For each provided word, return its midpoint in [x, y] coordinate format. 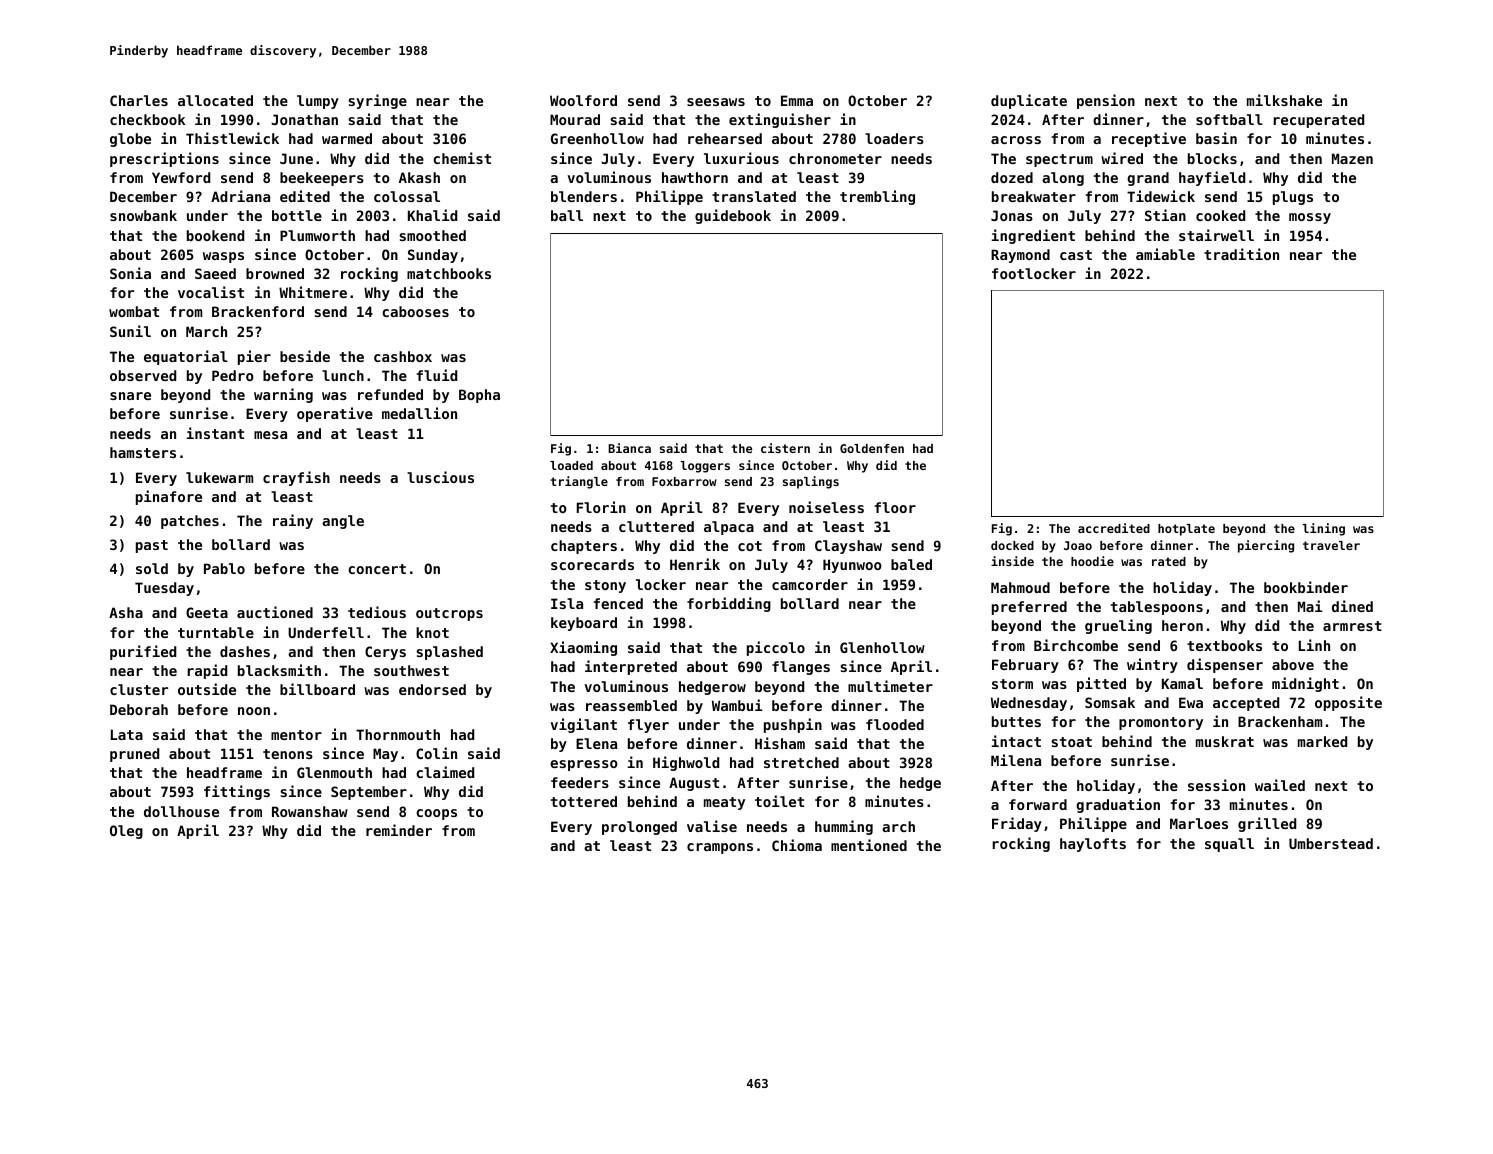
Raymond [1020, 256]
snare [130, 396]
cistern [785, 448]
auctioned [275, 612]
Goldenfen [872, 448]
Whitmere [313, 292]
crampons [720, 848]
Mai [1310, 606]
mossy [1310, 218]
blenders [584, 196]
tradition [1241, 254]
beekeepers [322, 179]
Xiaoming [583, 648]
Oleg [126, 832]
